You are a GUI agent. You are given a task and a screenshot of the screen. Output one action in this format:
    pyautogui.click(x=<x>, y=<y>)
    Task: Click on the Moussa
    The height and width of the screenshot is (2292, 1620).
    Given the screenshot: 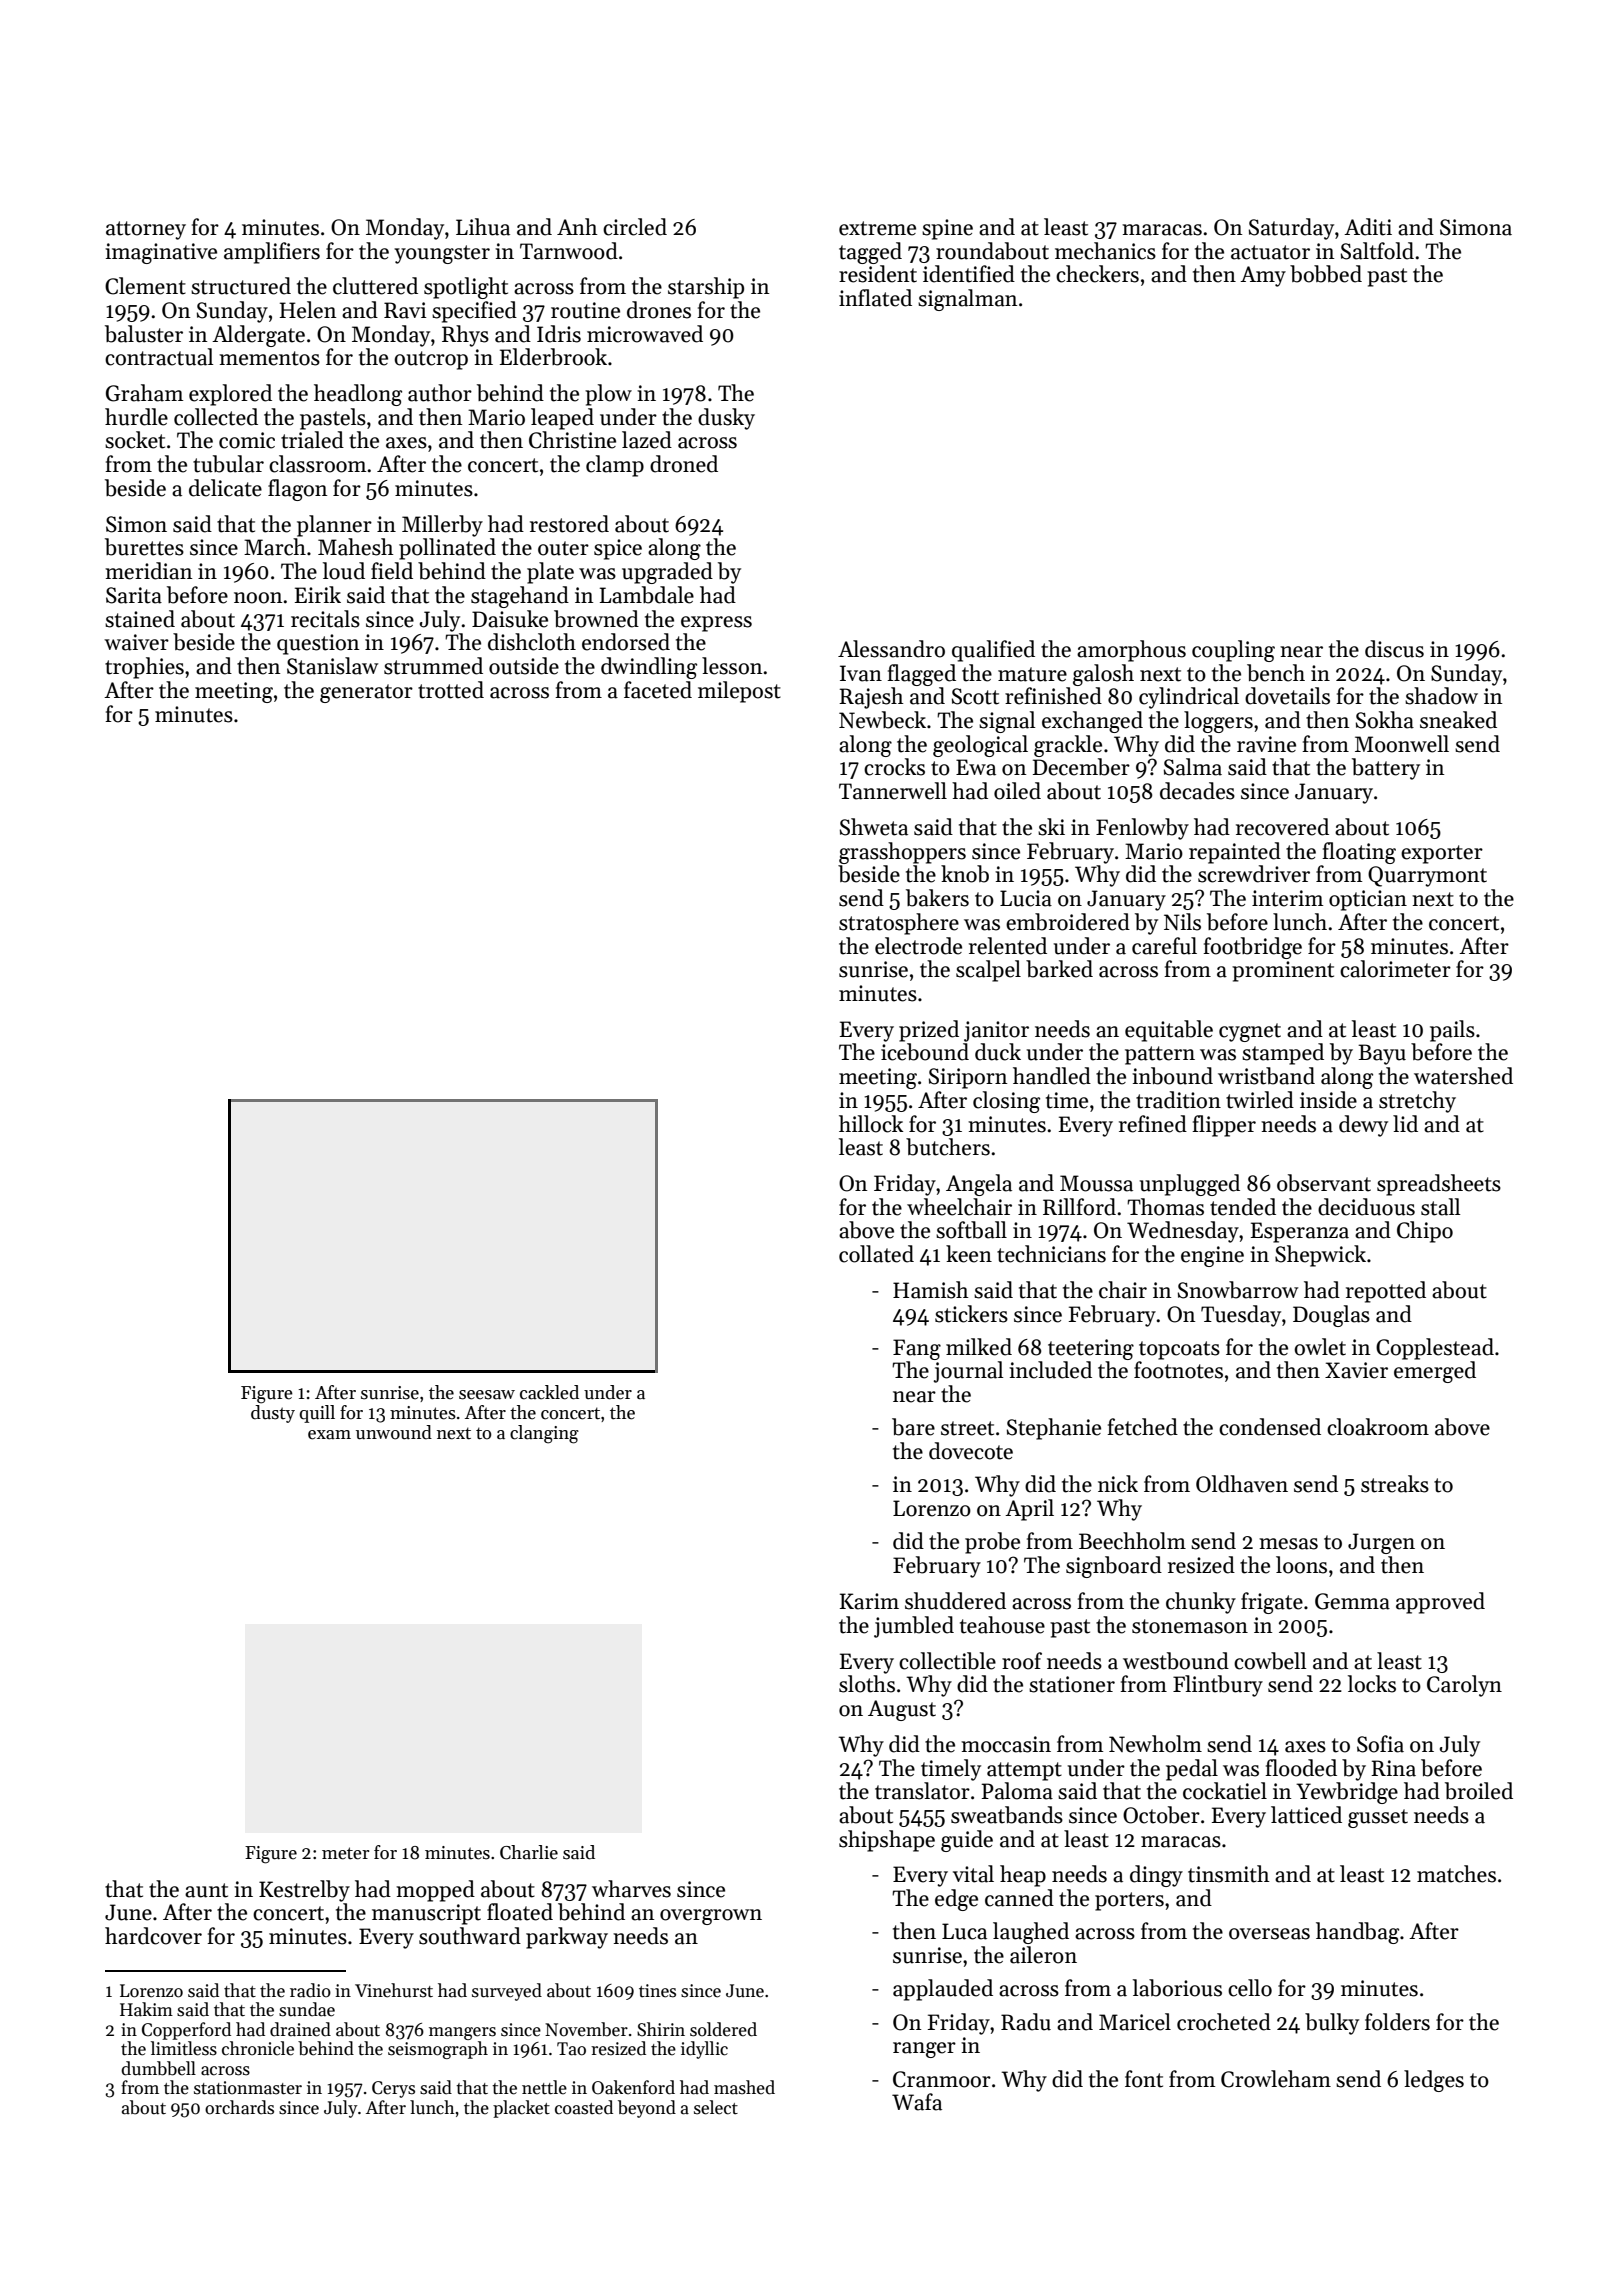 What is the action you would take?
    pyautogui.click(x=1096, y=1183)
